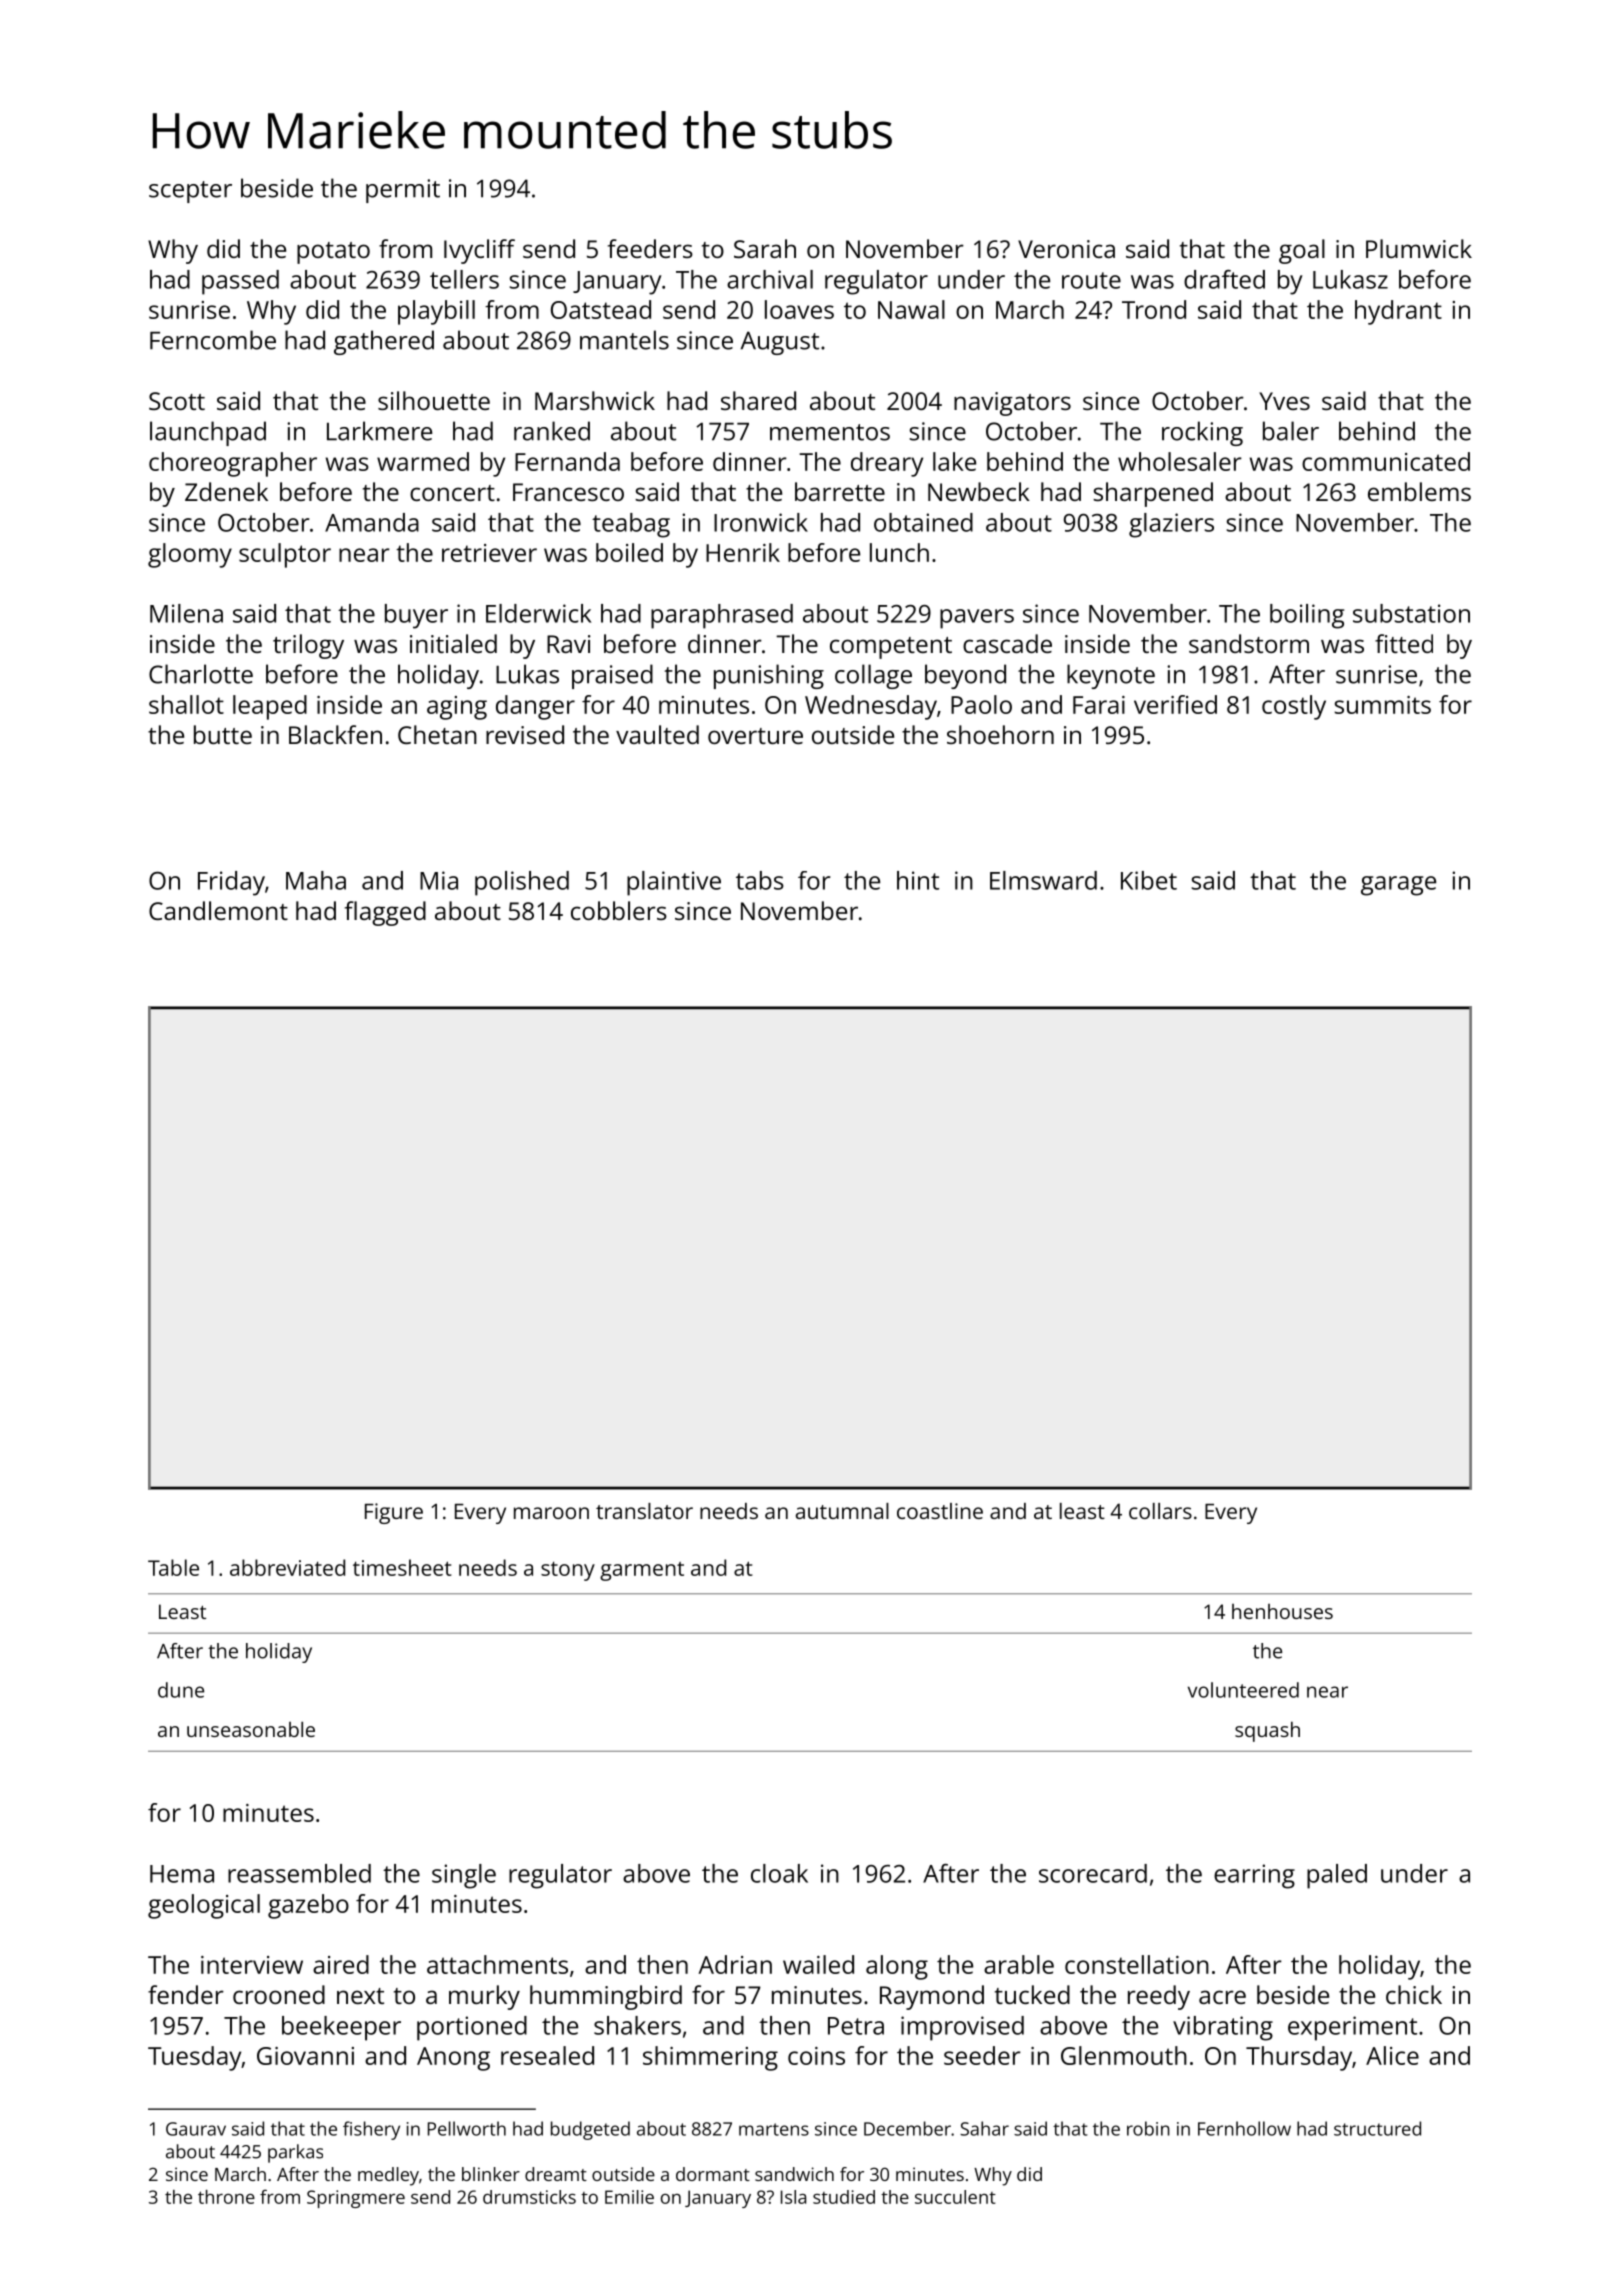  Describe the element at coordinates (619, 910) in the screenshot. I see `cobblers` at that location.
